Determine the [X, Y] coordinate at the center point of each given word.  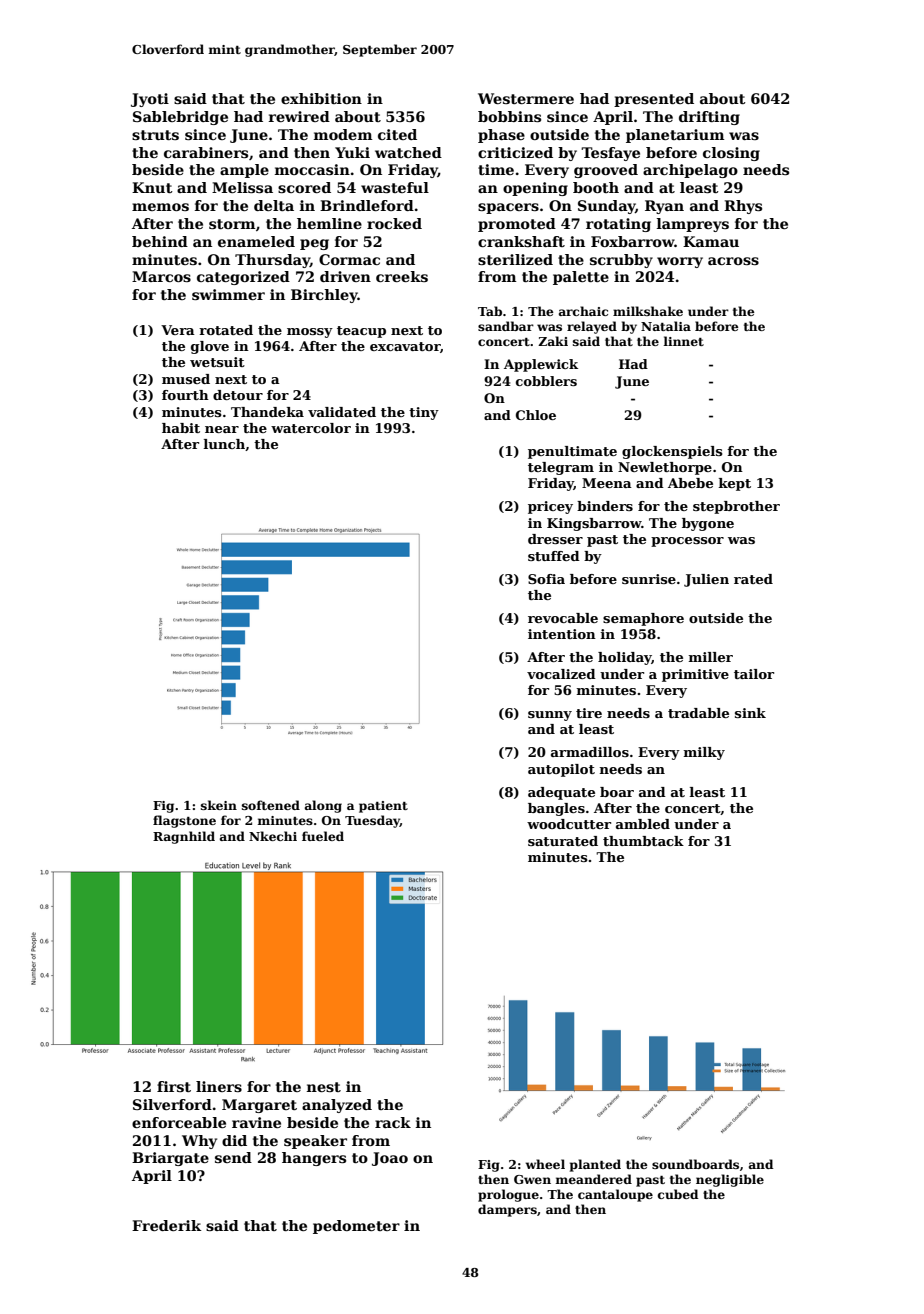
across [733, 261]
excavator [405, 346]
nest [324, 1087]
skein [219, 805]
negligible [730, 1180]
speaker [315, 1142]
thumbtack [643, 841]
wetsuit [217, 362]
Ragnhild [184, 837]
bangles [556, 809]
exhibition [321, 98]
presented [654, 100]
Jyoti [150, 100]
